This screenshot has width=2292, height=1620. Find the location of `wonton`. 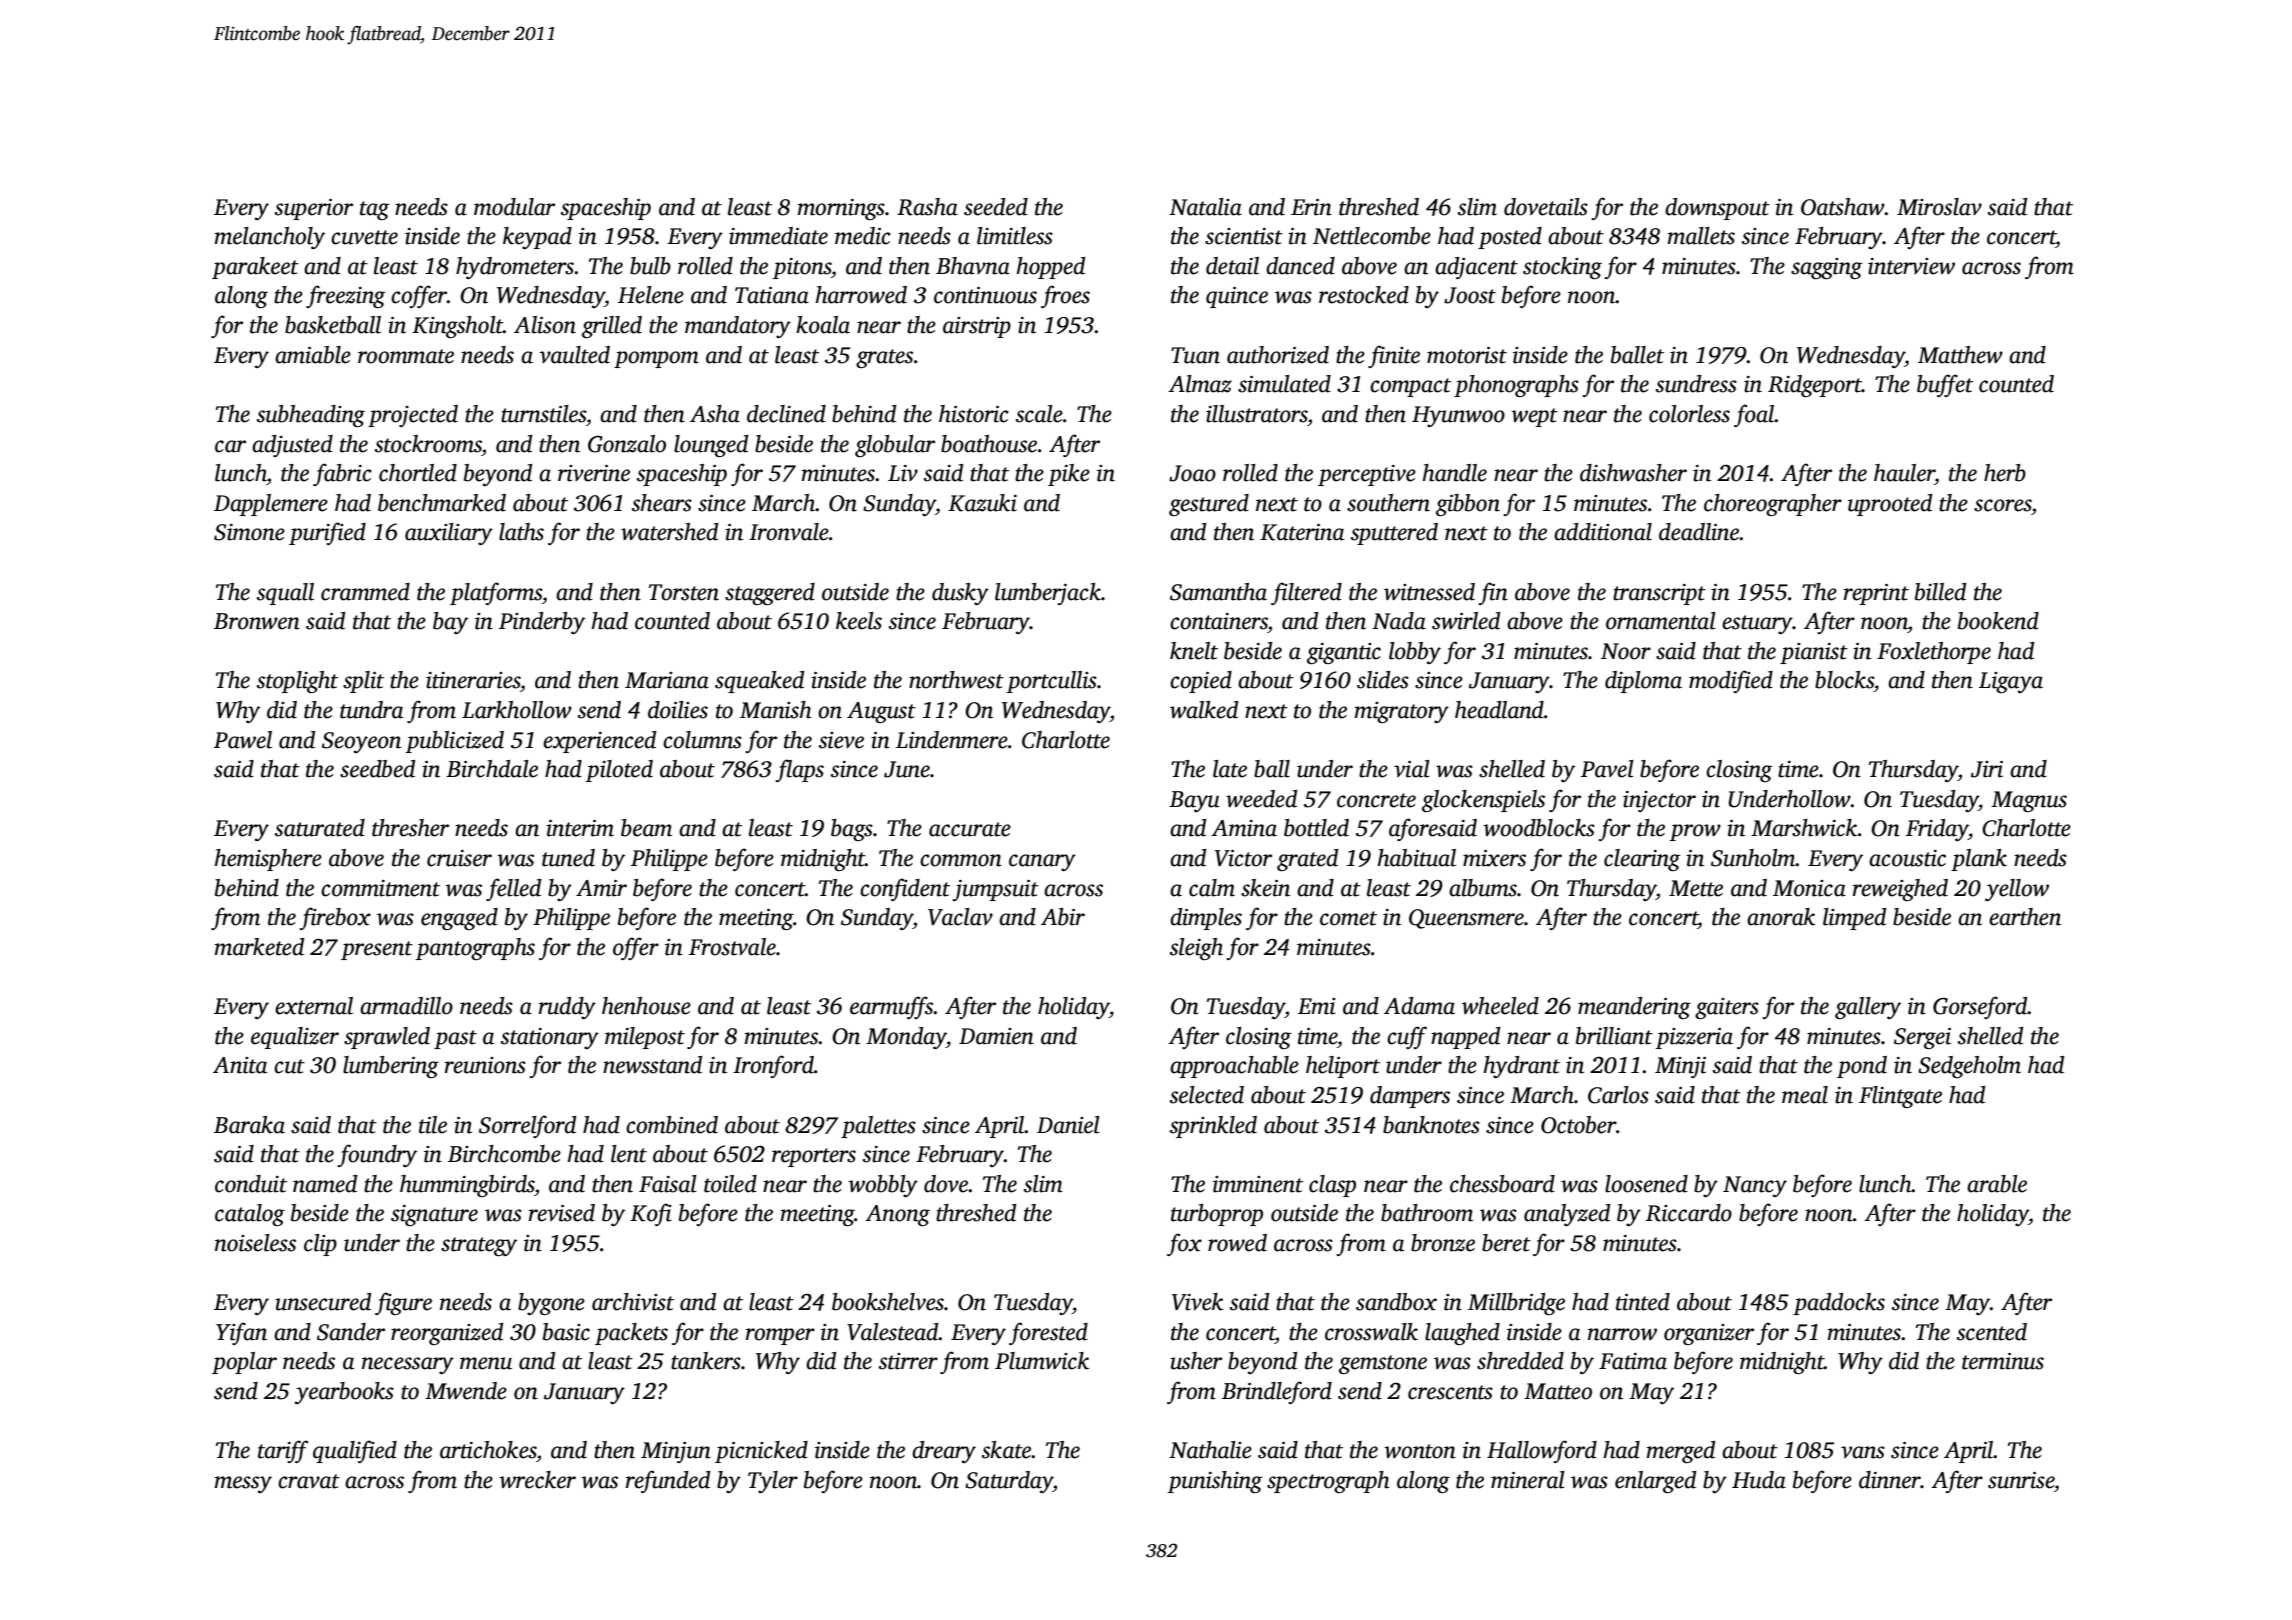

wonton is located at coordinates (1420, 1451).
